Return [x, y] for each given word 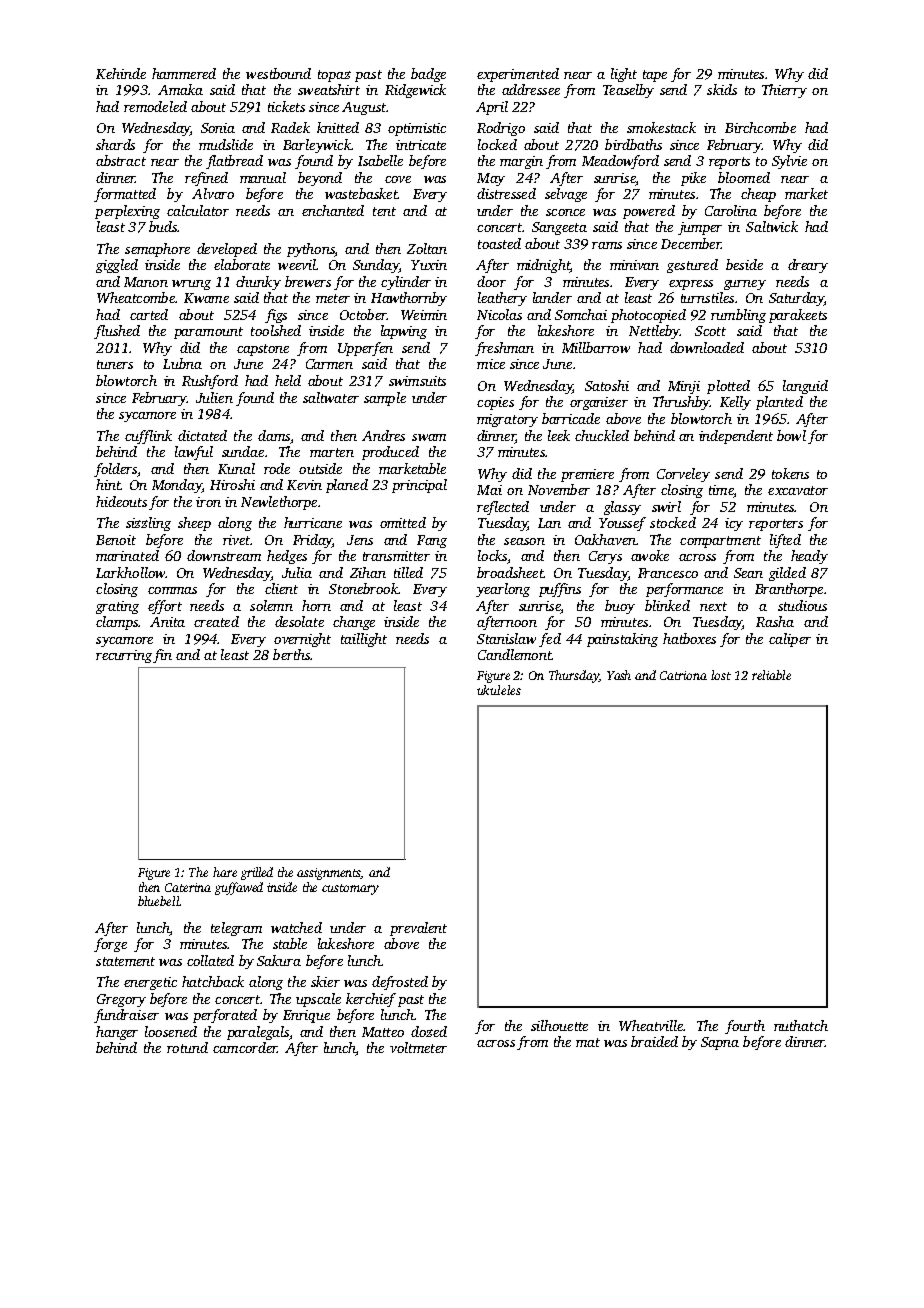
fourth [745, 1027]
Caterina [188, 887]
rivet [236, 540]
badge [428, 75]
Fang [432, 541]
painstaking [622, 640]
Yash [619, 675]
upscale [318, 1000]
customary [350, 889]
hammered [184, 73]
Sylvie [789, 162]
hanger [117, 1033]
